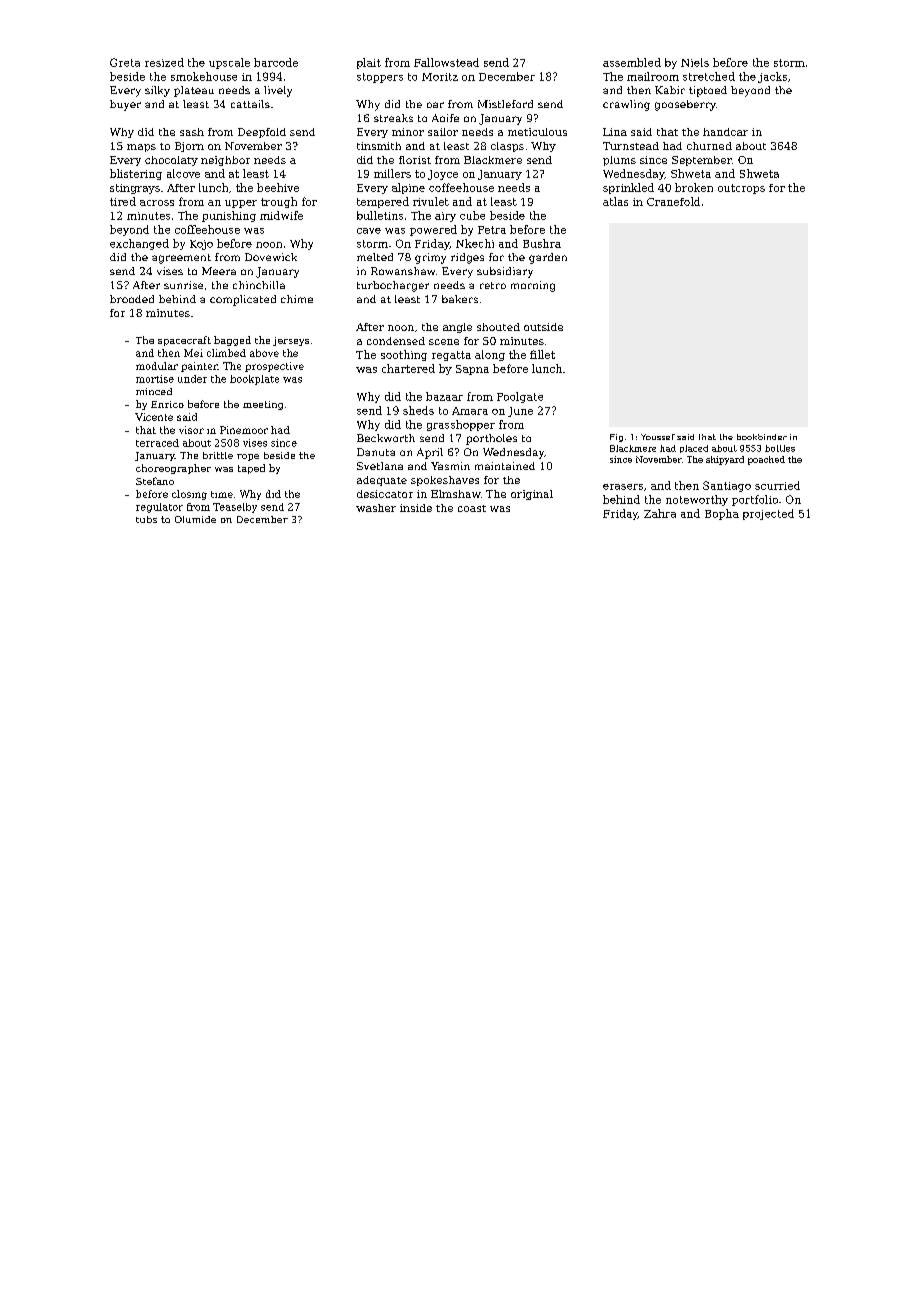 This image has width=924, height=1308. Describe the element at coordinates (722, 514) in the image. I see `Bopha` at that location.
